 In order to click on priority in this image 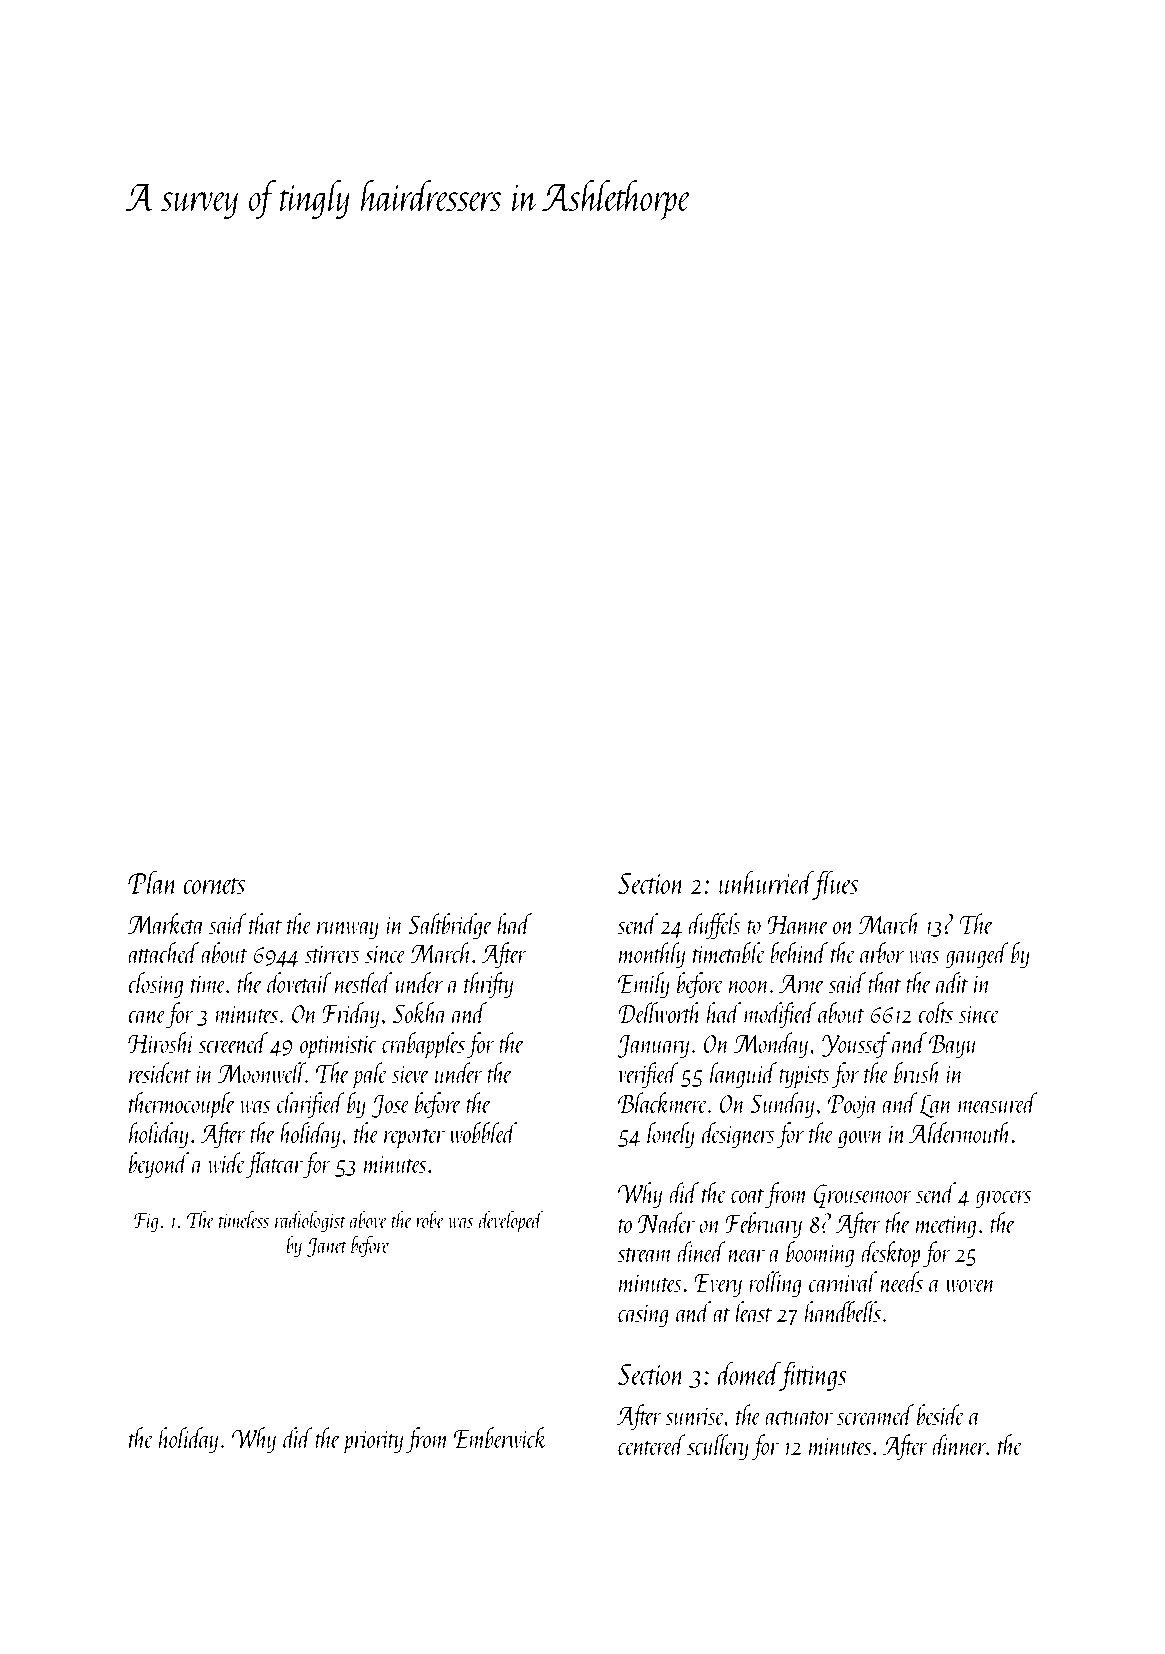, I will do `click(373, 1442)`.
